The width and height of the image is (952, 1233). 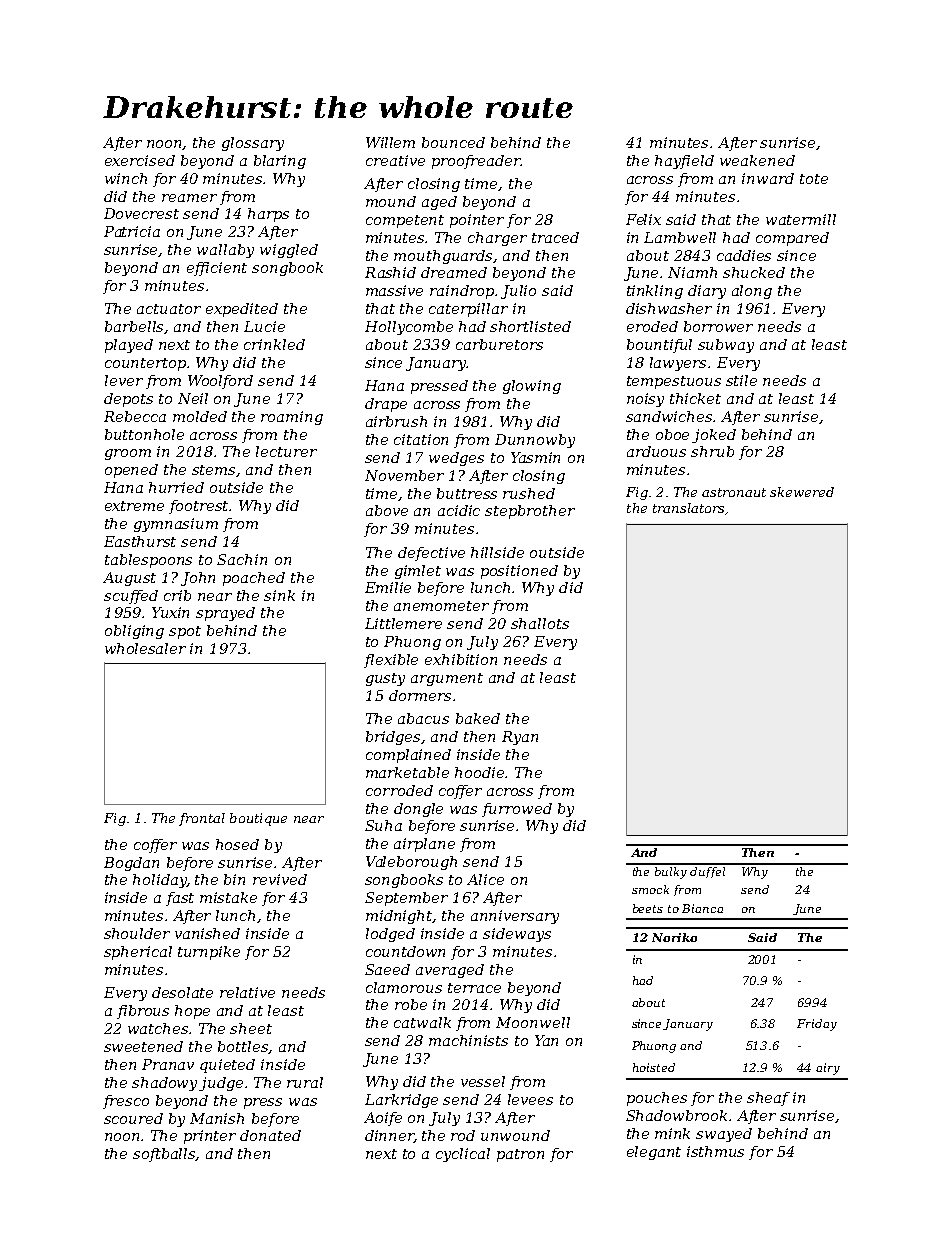 What do you see at coordinates (405, 951) in the image?
I see `countdown` at bounding box center [405, 951].
